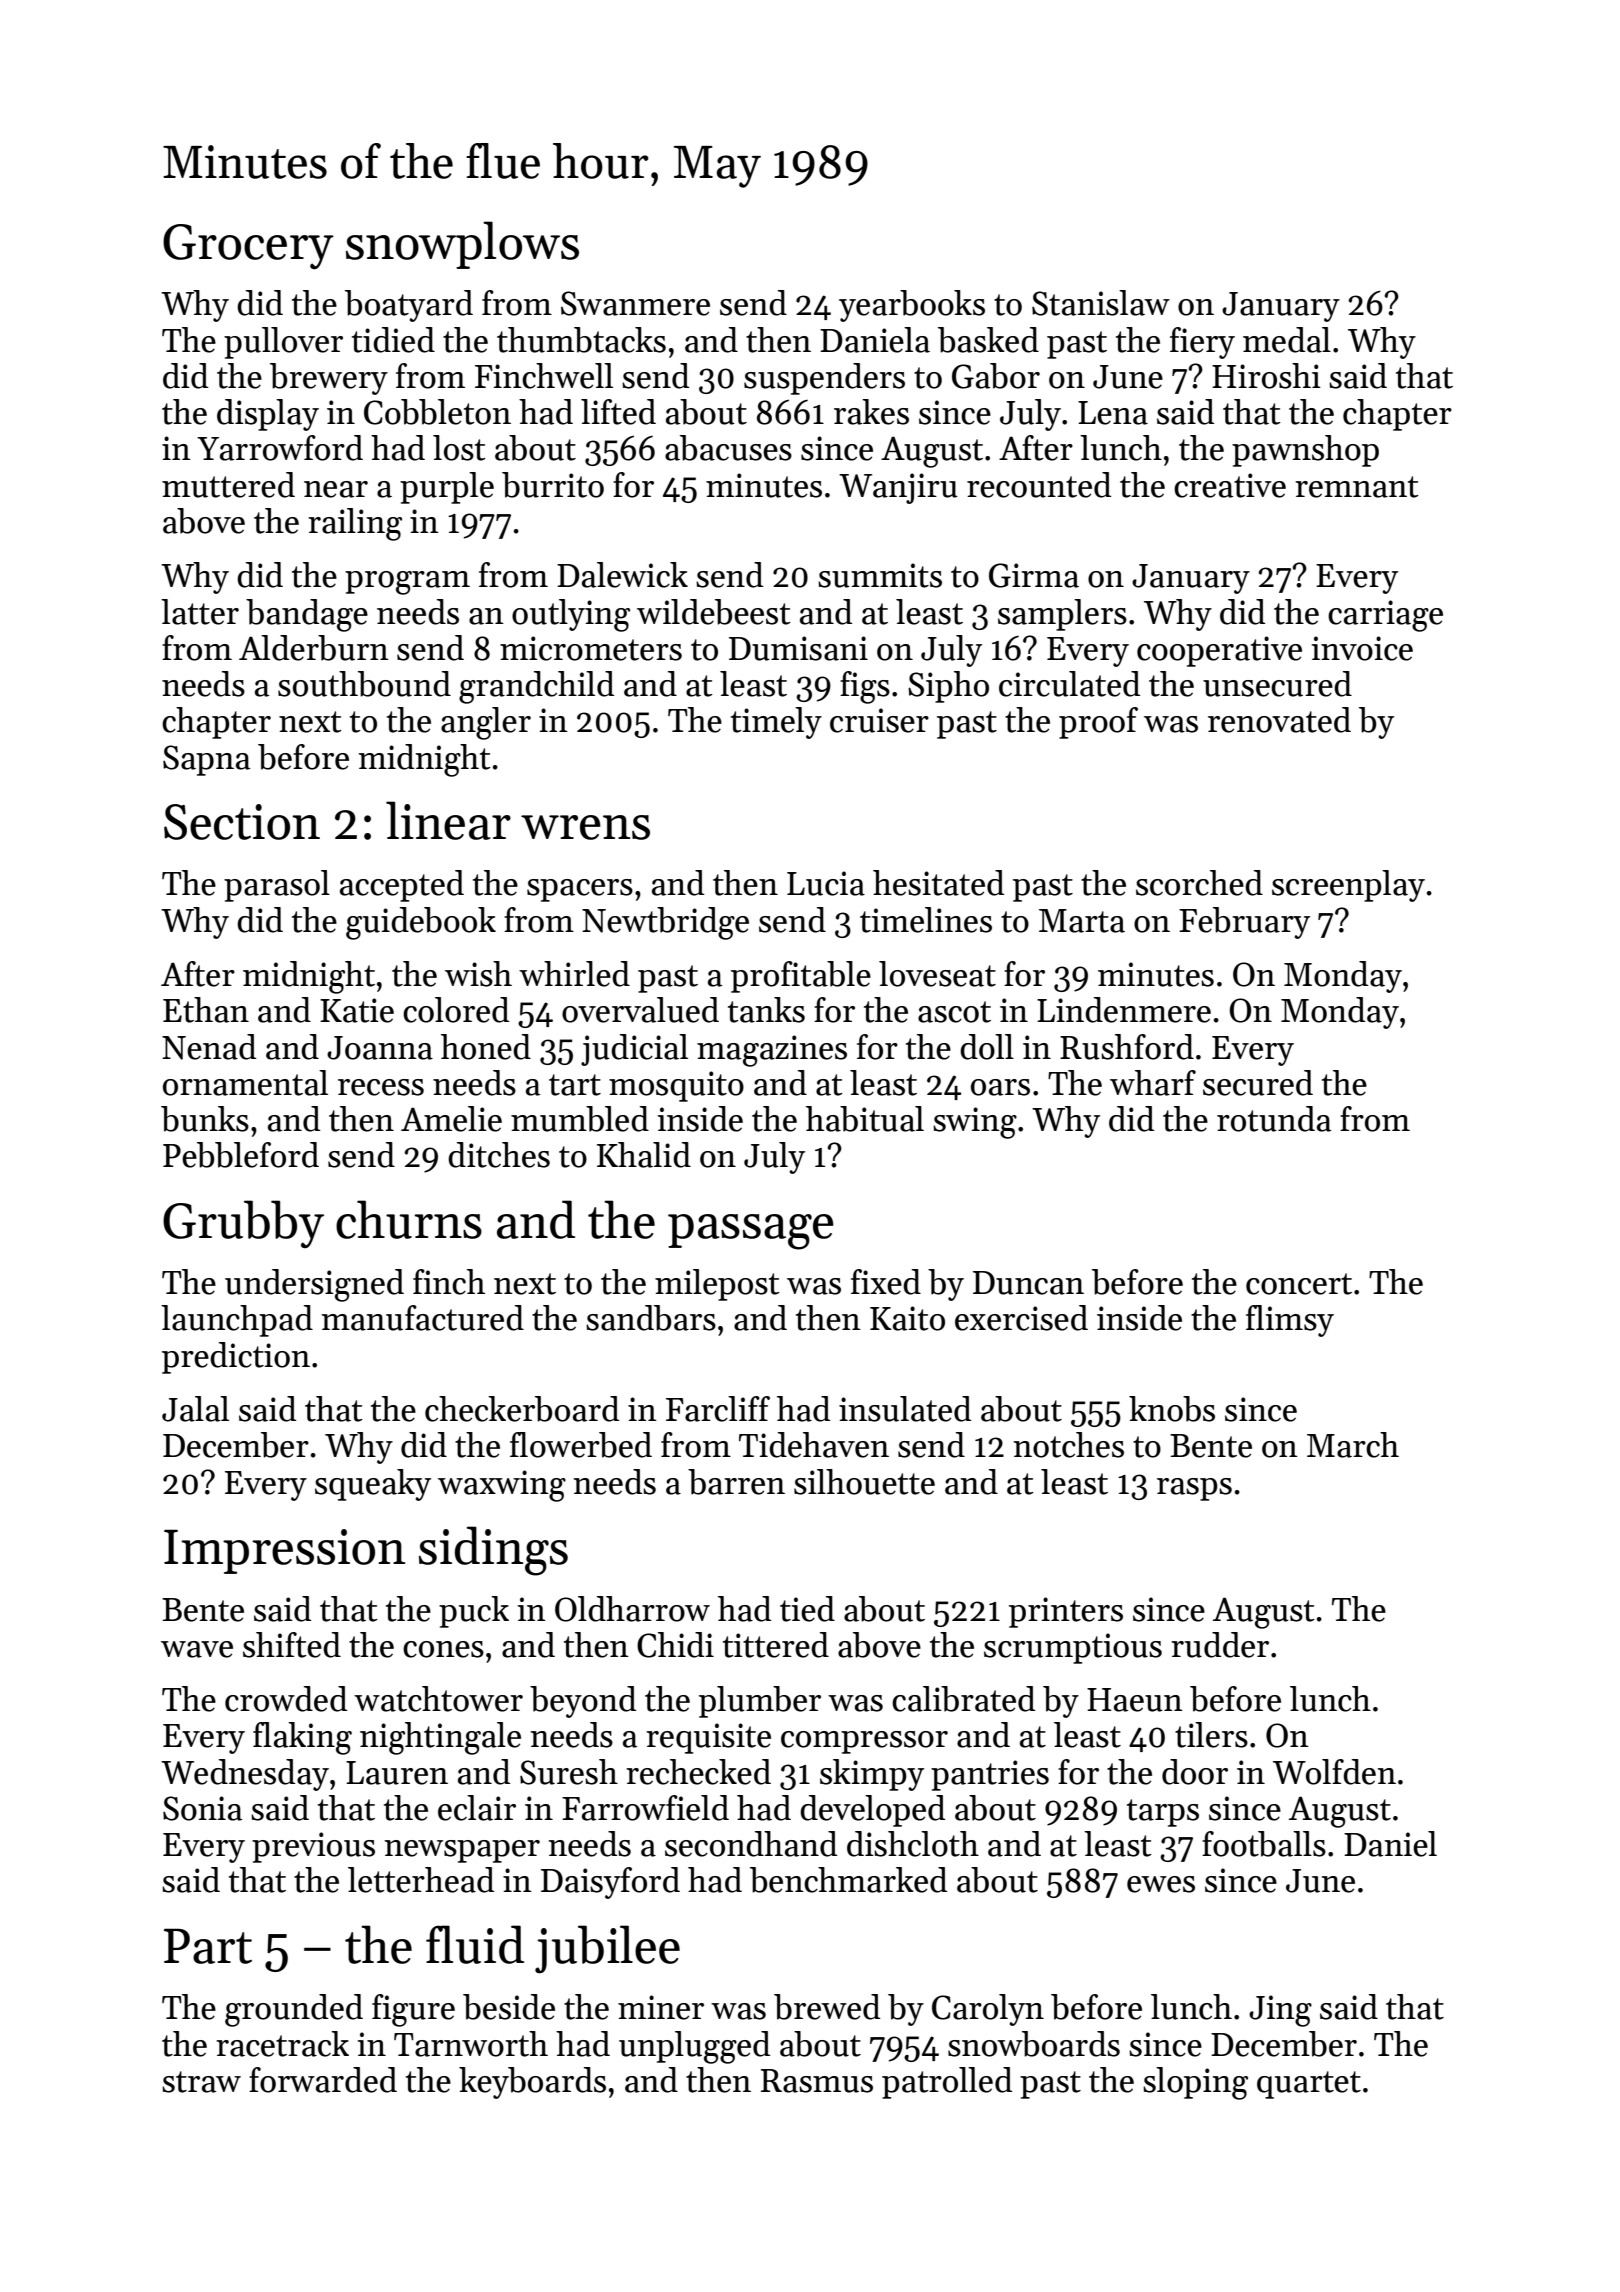 Image resolution: width=1620 pixels, height=2292 pixels. I want to click on pullover, so click(283, 343).
